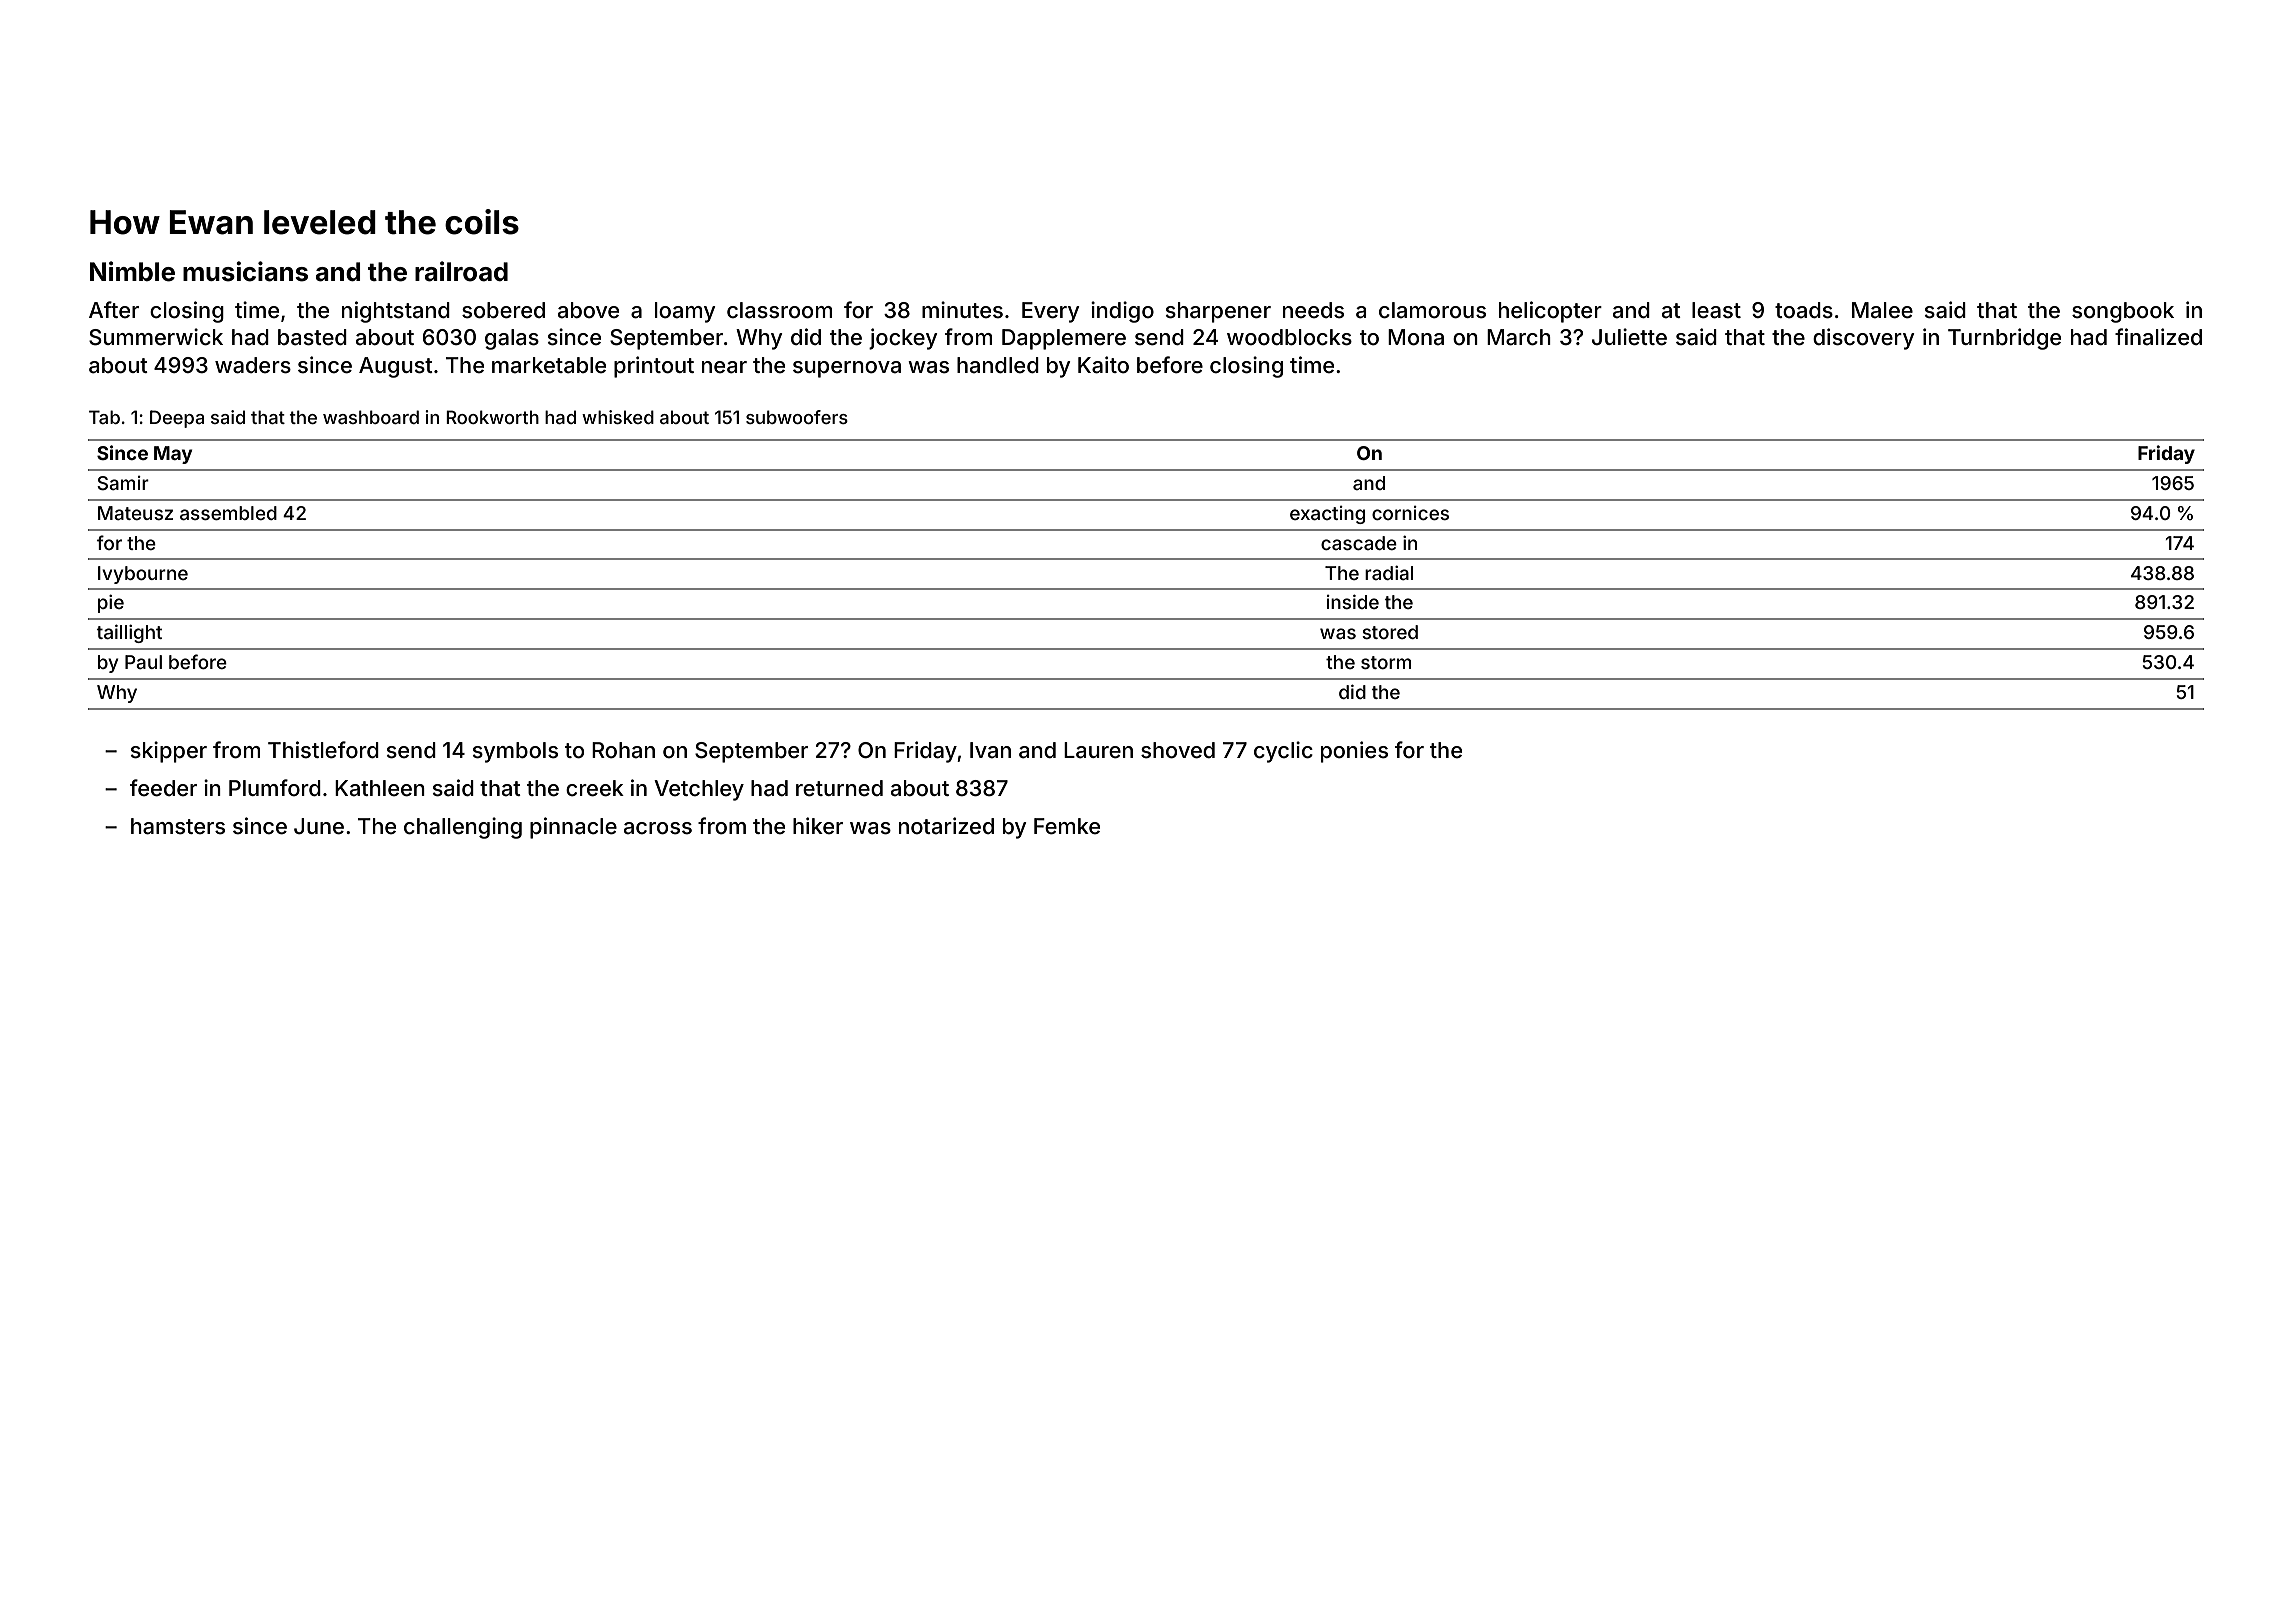 This screenshot has width=2292, height=1620. Describe the element at coordinates (962, 309) in the screenshot. I see `minutes` at that location.
